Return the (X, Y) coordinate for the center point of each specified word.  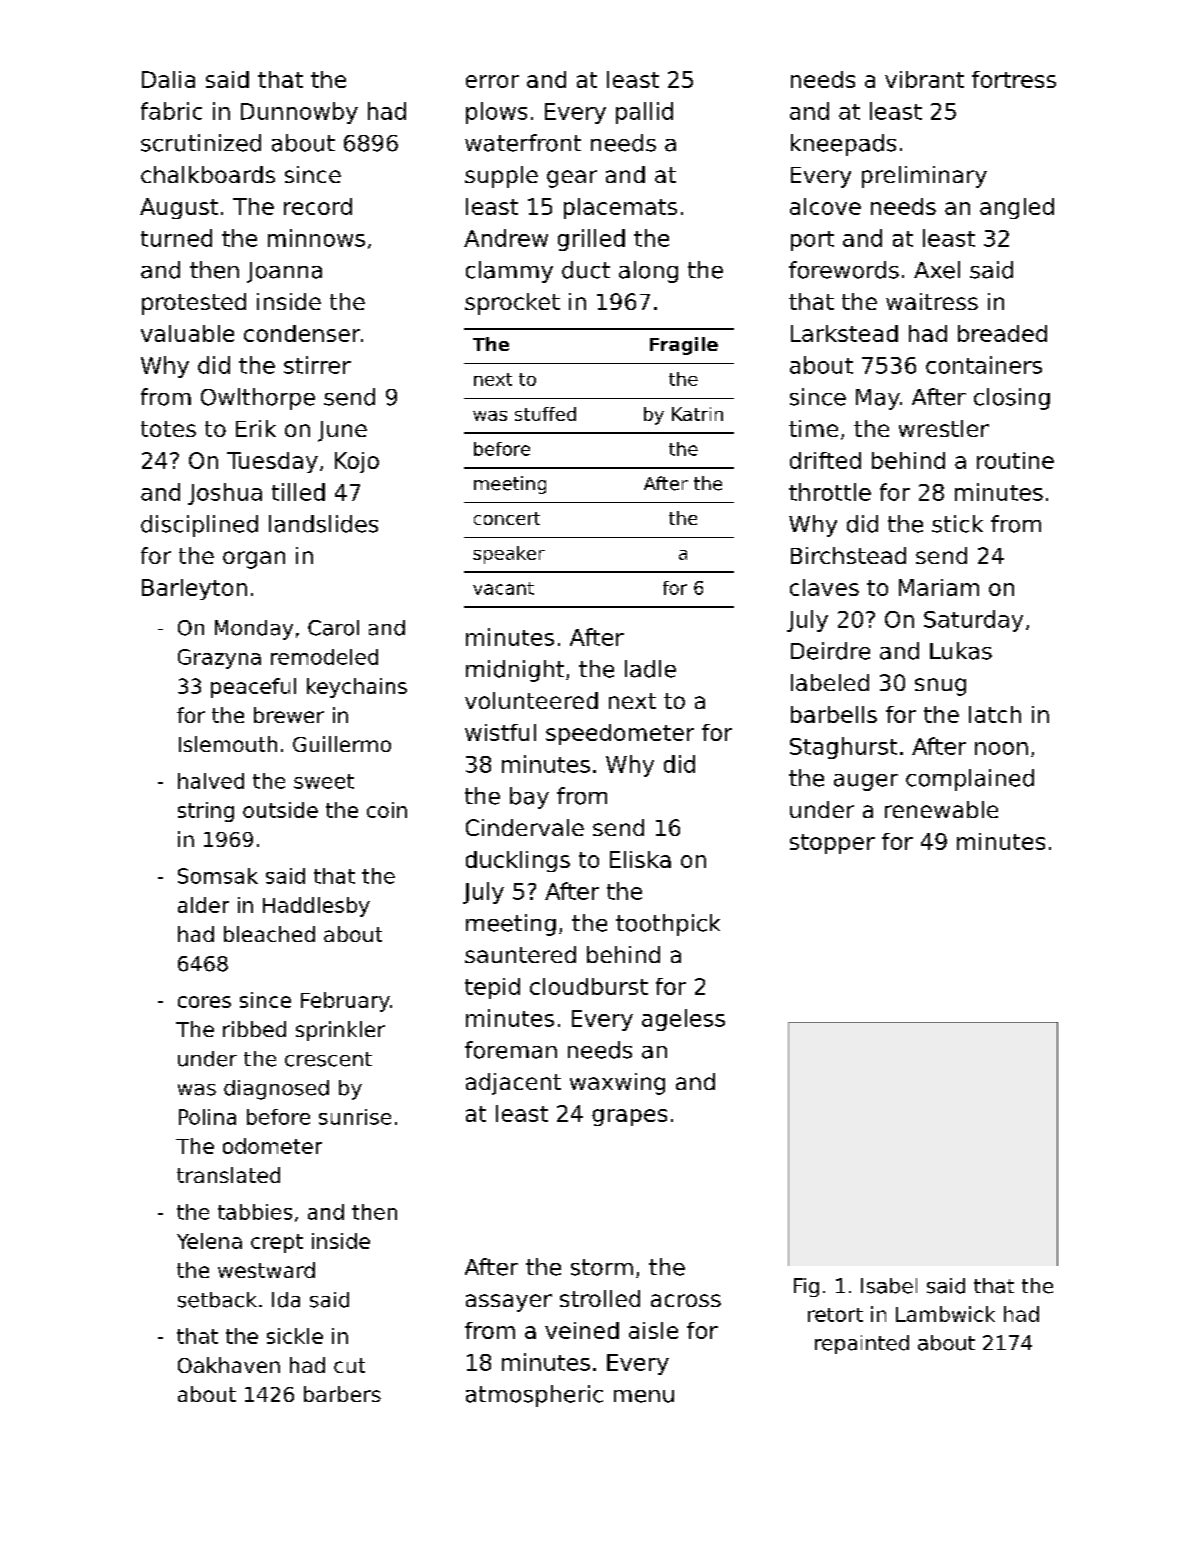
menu (644, 1396)
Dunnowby (299, 113)
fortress (1014, 79)
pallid (644, 113)
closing (1012, 399)
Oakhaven (229, 1365)
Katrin (697, 414)
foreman (511, 1050)
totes (168, 429)
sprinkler (340, 1031)
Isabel (889, 1286)
